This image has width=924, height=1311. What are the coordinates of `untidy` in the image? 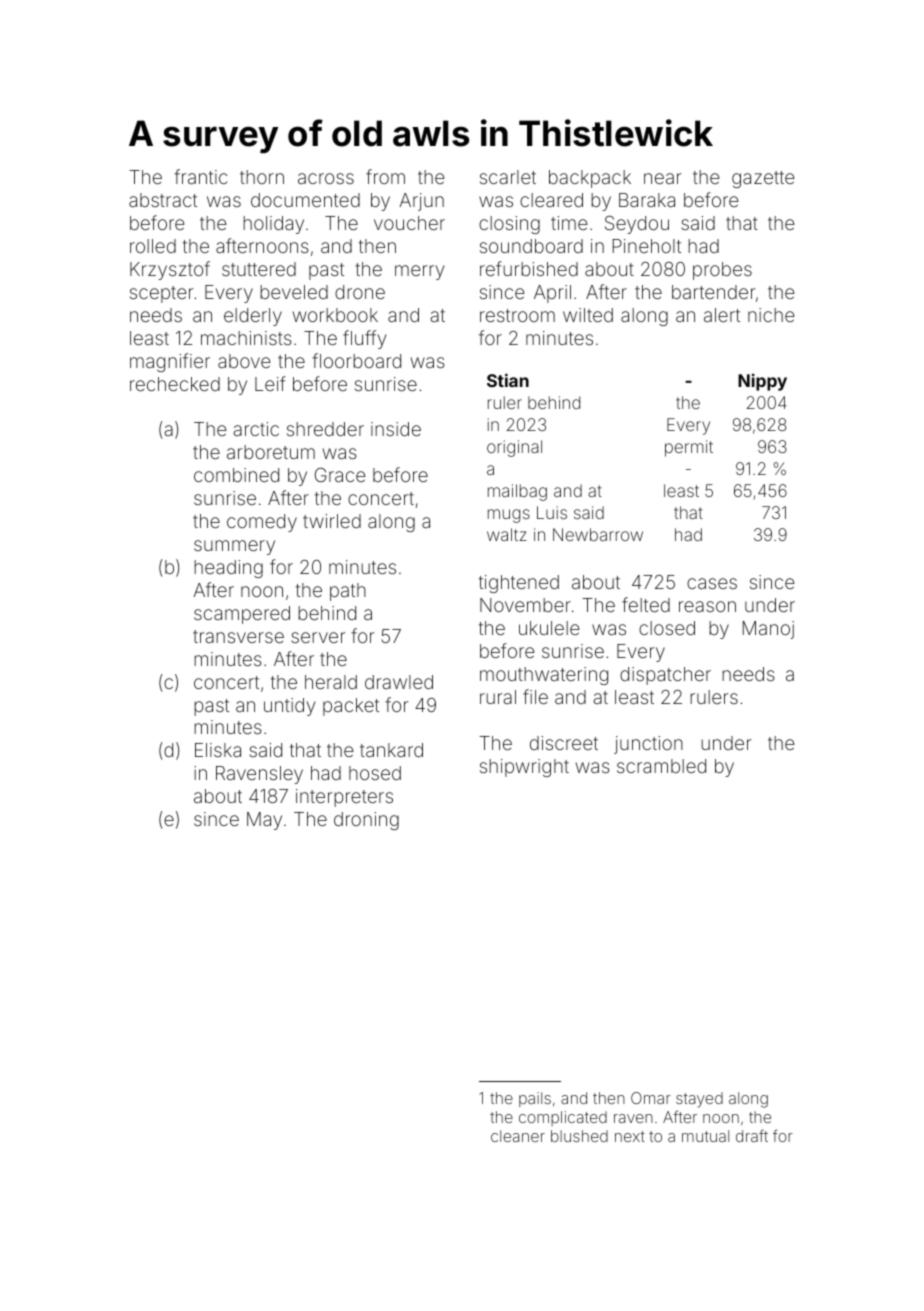 It's located at (289, 707).
